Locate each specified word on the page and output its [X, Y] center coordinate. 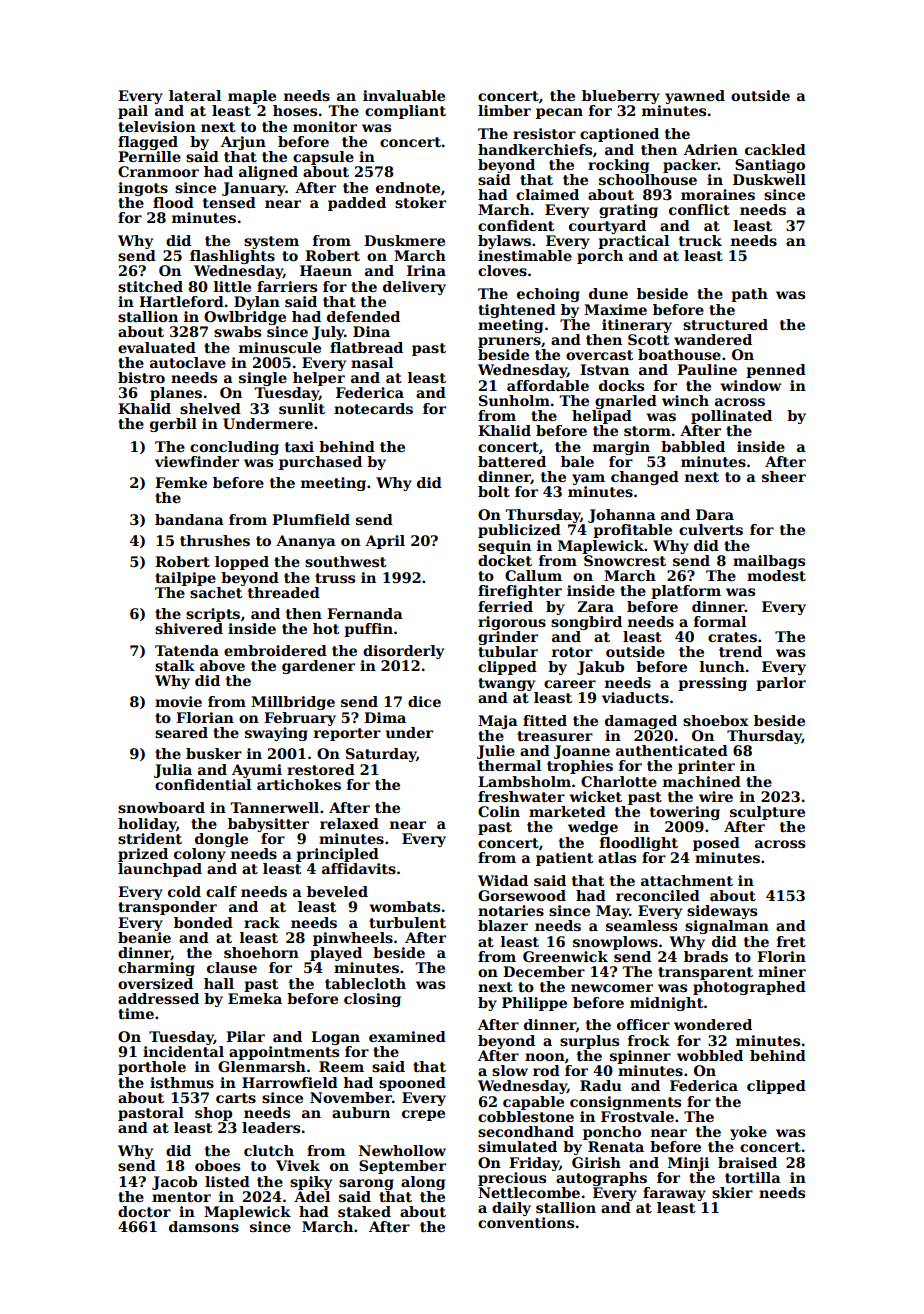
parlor [781, 684]
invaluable [404, 95]
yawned [695, 97]
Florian [205, 717]
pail [133, 112]
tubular [508, 651]
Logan [335, 1038]
